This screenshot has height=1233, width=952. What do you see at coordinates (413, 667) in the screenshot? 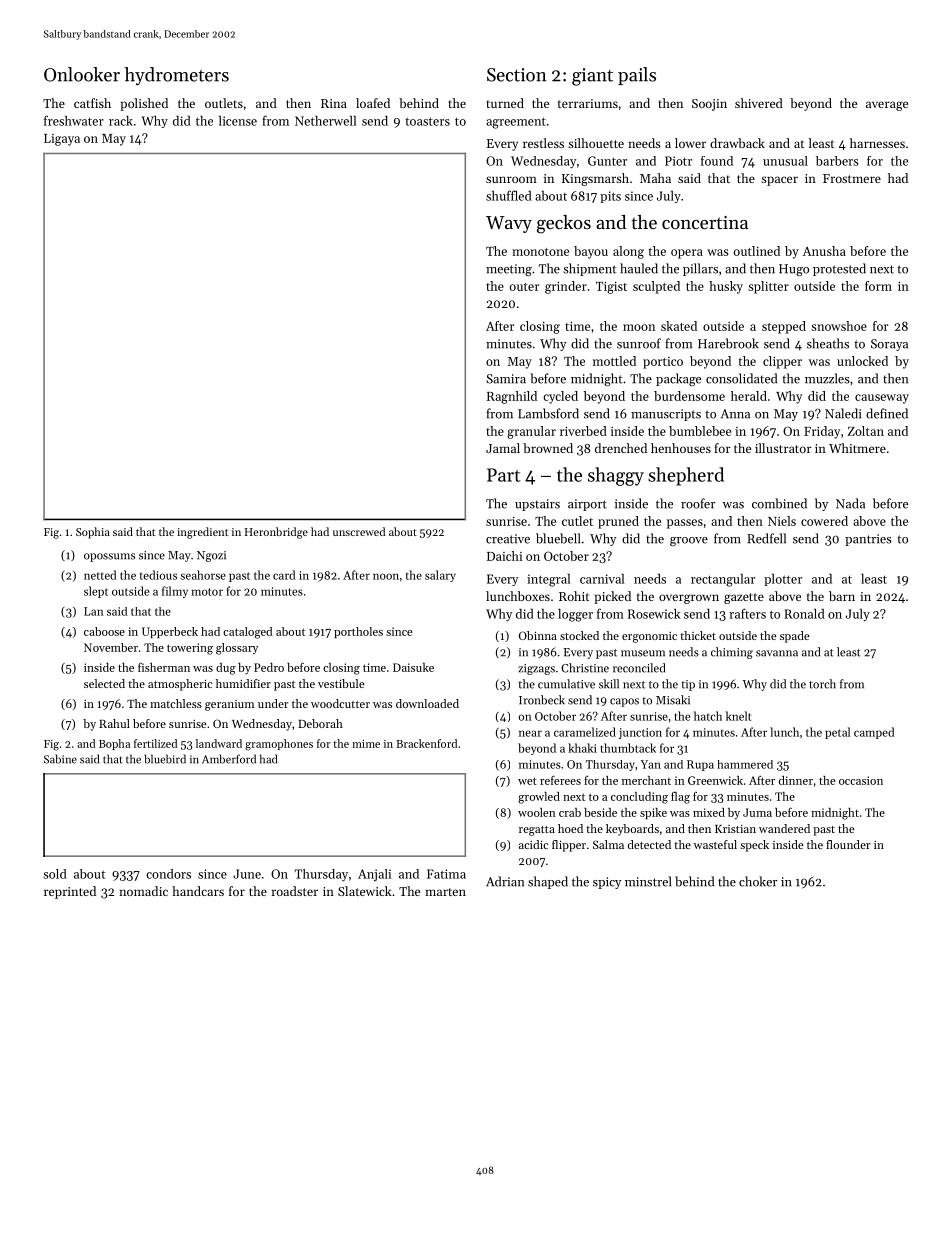
I see `Daisuke` at bounding box center [413, 667].
